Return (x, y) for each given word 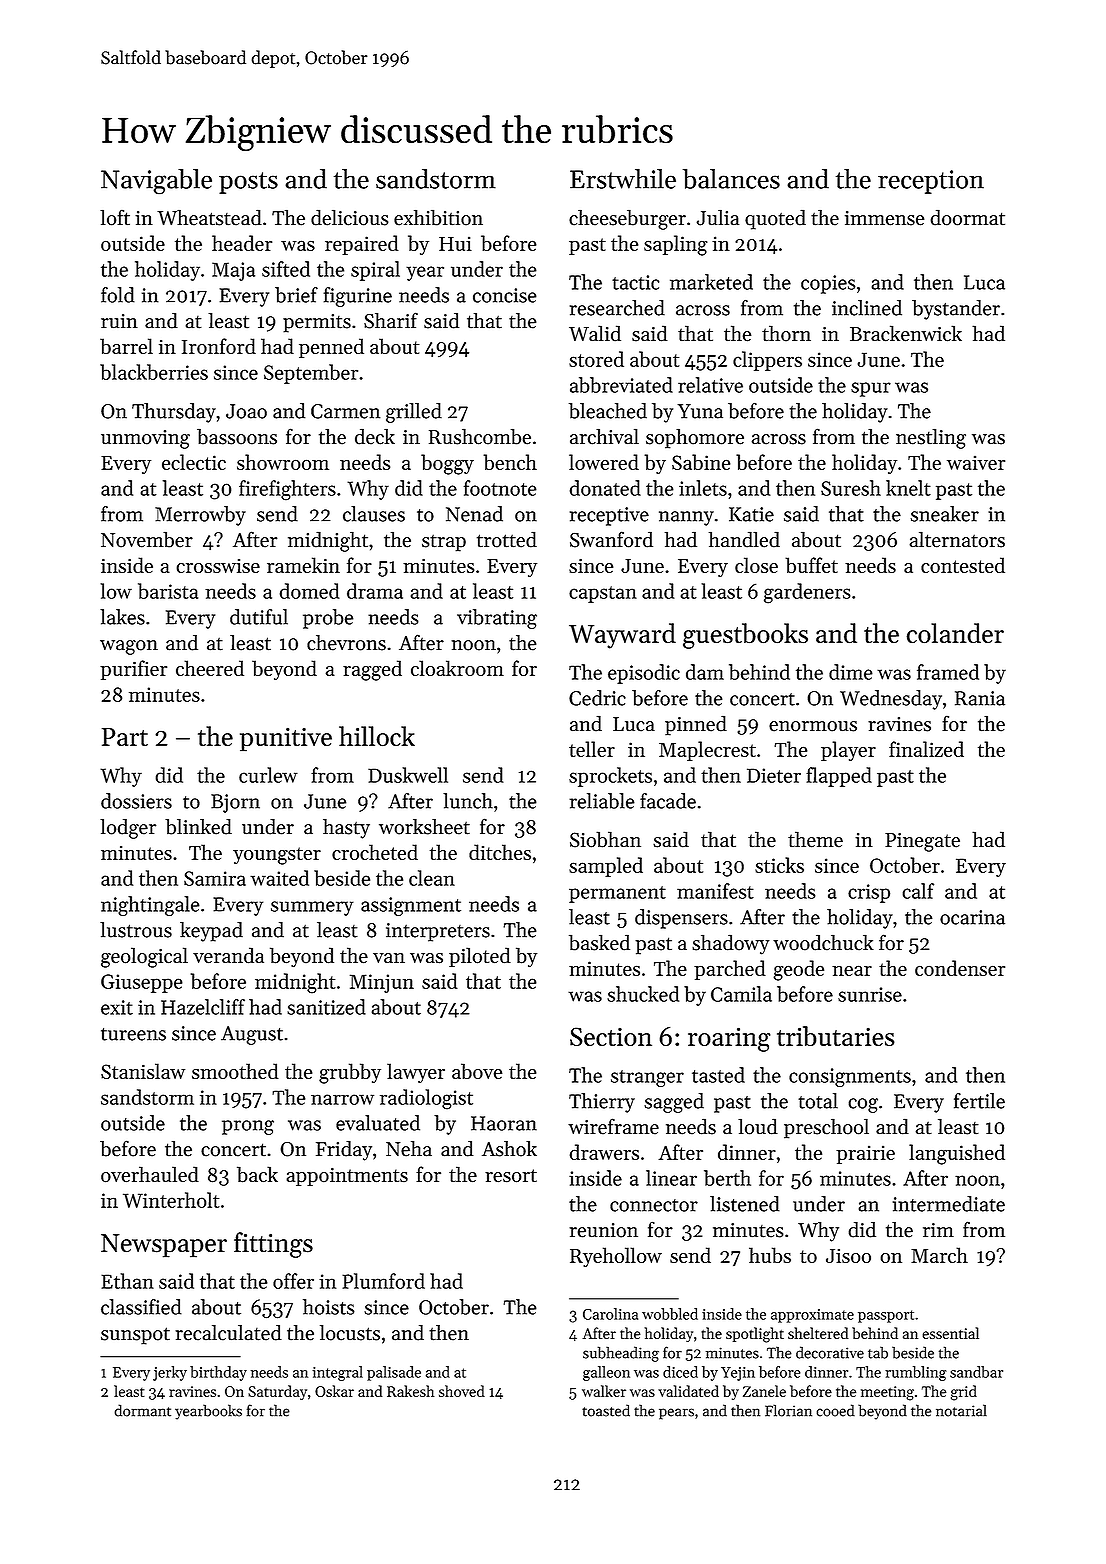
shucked (643, 994)
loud (758, 1126)
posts (248, 183)
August (252, 1035)
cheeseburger (627, 219)
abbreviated (621, 385)
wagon (129, 647)
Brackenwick (906, 333)
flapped (839, 777)
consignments (850, 1077)
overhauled (150, 1174)
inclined (867, 308)
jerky (170, 1373)
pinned (696, 725)
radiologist (426, 1099)
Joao (246, 411)
